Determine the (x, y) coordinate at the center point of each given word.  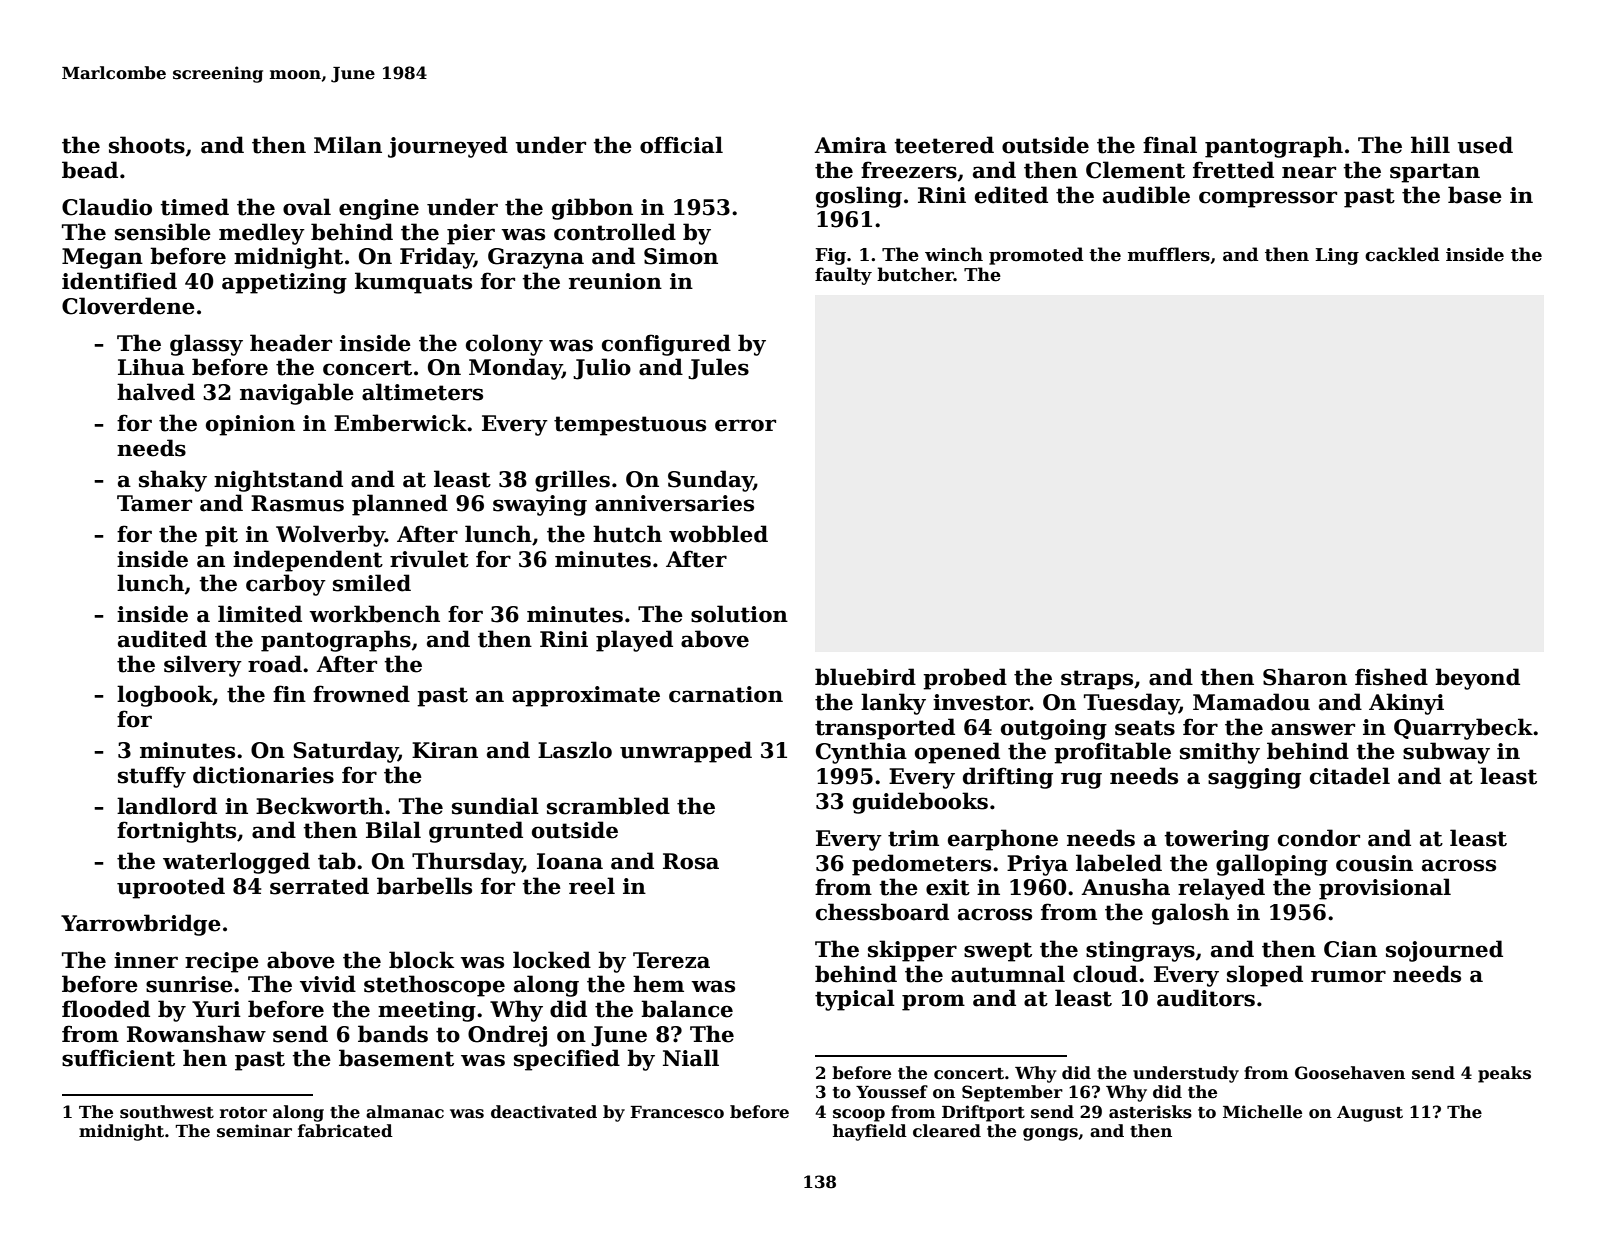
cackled (1402, 254)
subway (1446, 753)
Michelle (1262, 1112)
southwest (167, 1112)
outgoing (1054, 729)
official (681, 145)
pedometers (921, 865)
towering (1217, 840)
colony (504, 345)
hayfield (870, 1132)
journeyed (448, 147)
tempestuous (630, 426)
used (1485, 145)
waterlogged (236, 863)
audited (162, 639)
